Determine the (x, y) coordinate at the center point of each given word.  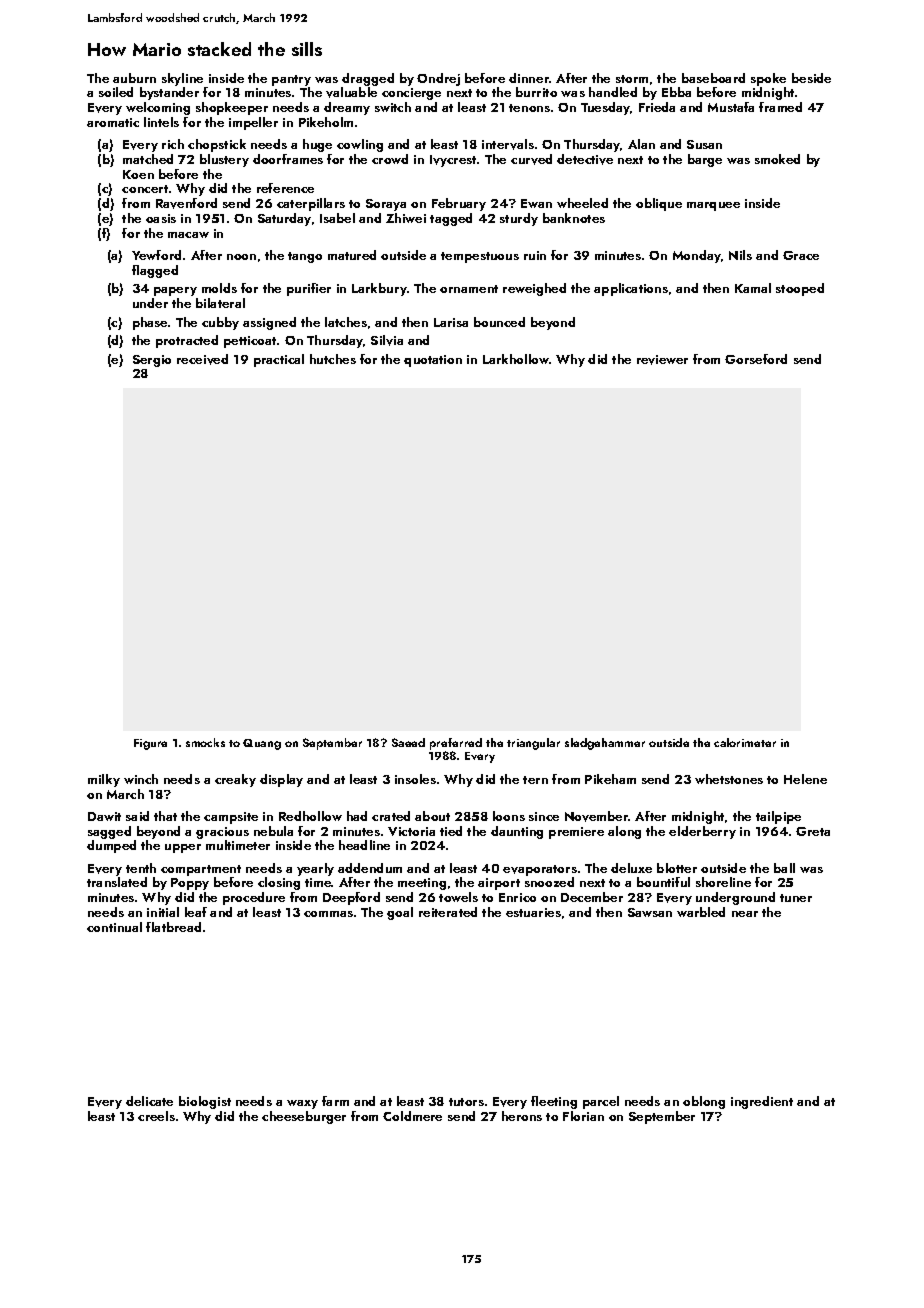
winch (141, 779)
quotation (433, 361)
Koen (138, 174)
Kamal (753, 288)
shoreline (723, 882)
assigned (269, 323)
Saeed (408, 742)
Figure (150, 744)
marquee (713, 206)
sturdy (519, 219)
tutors (466, 1102)
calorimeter (745, 742)
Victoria (411, 831)
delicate (149, 1101)
